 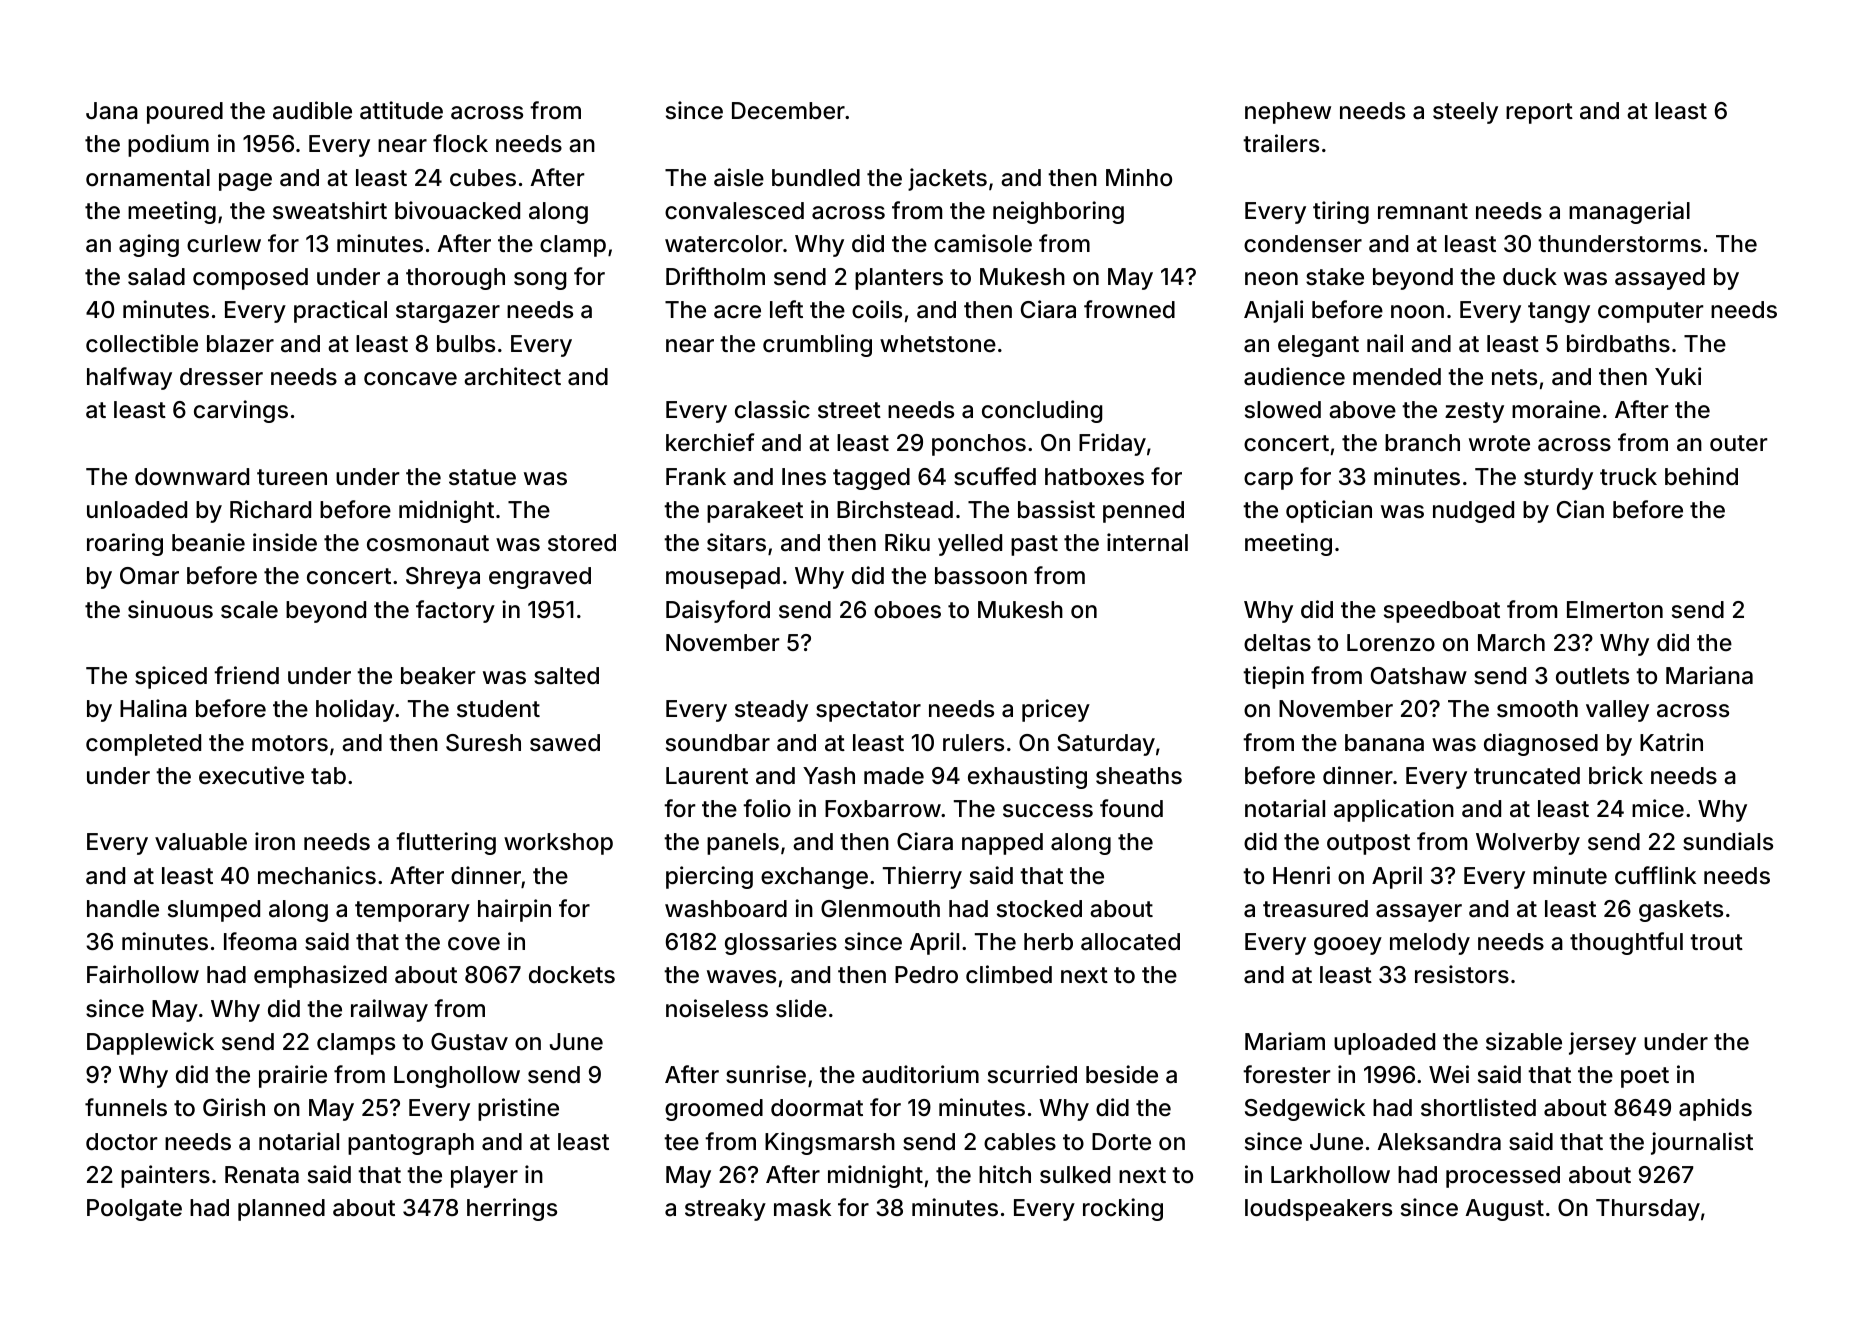 I want to click on tureen, so click(x=292, y=477).
